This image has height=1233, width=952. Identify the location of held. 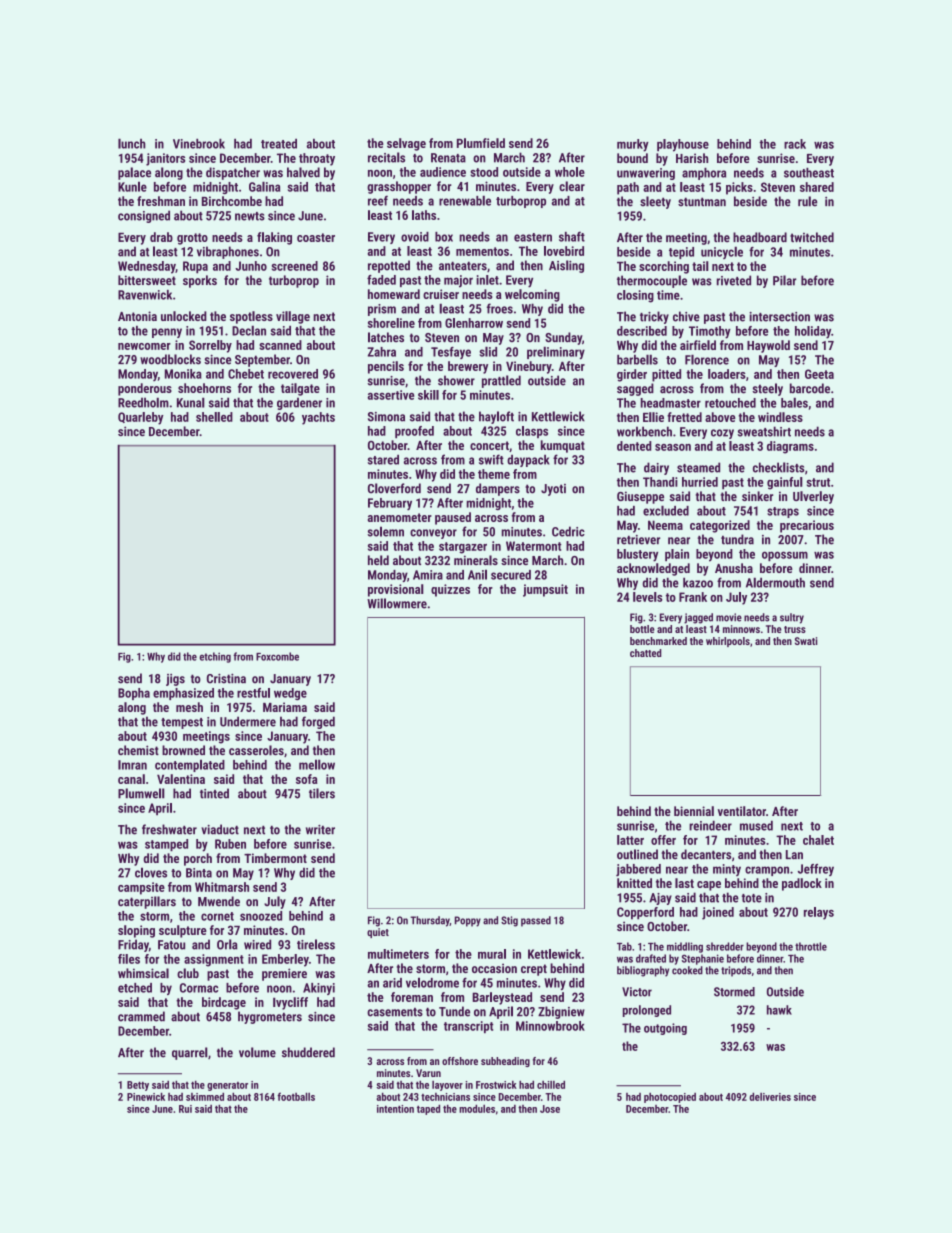
(378, 560).
